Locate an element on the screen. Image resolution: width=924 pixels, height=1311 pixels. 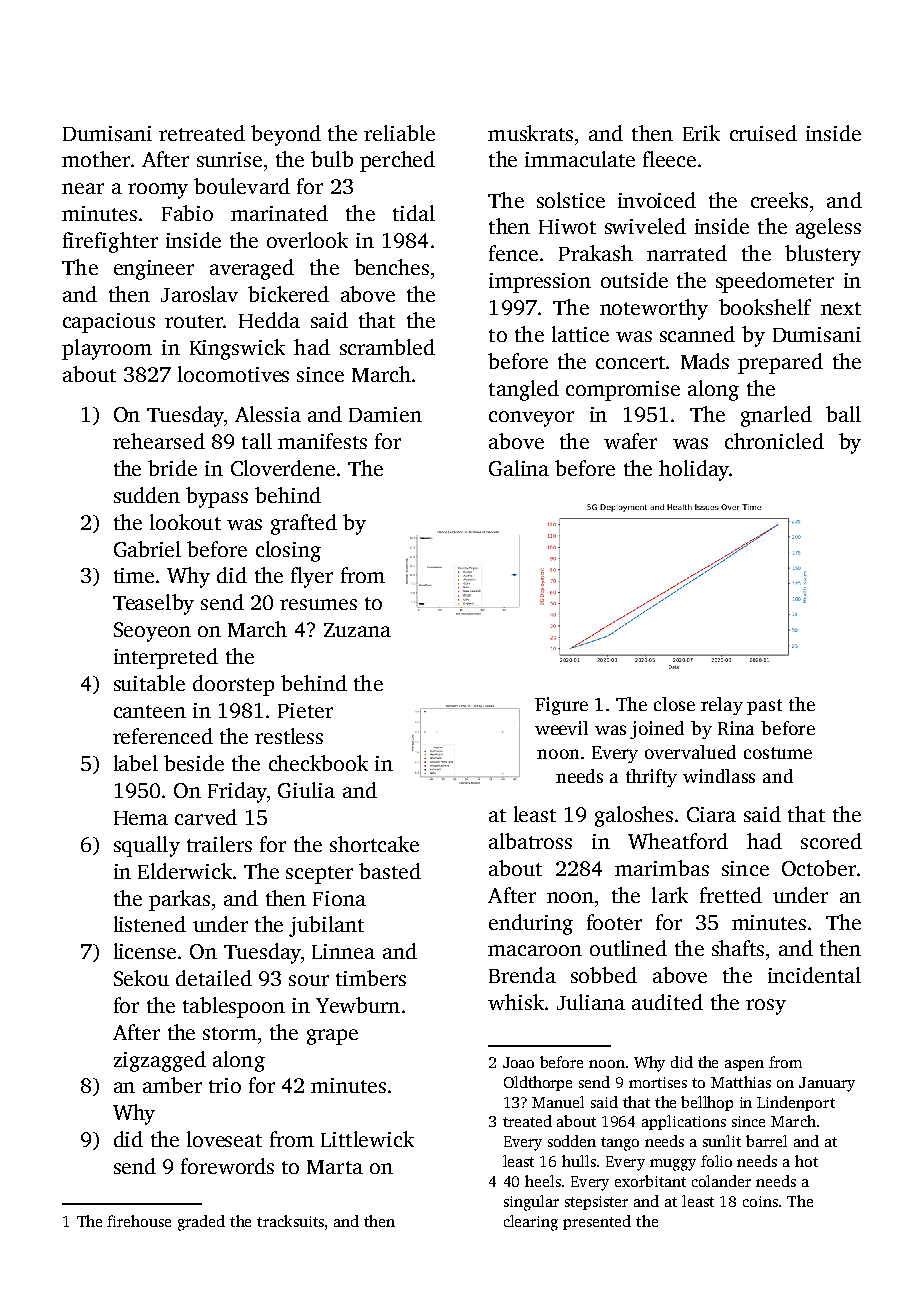
grape is located at coordinates (332, 1037).
